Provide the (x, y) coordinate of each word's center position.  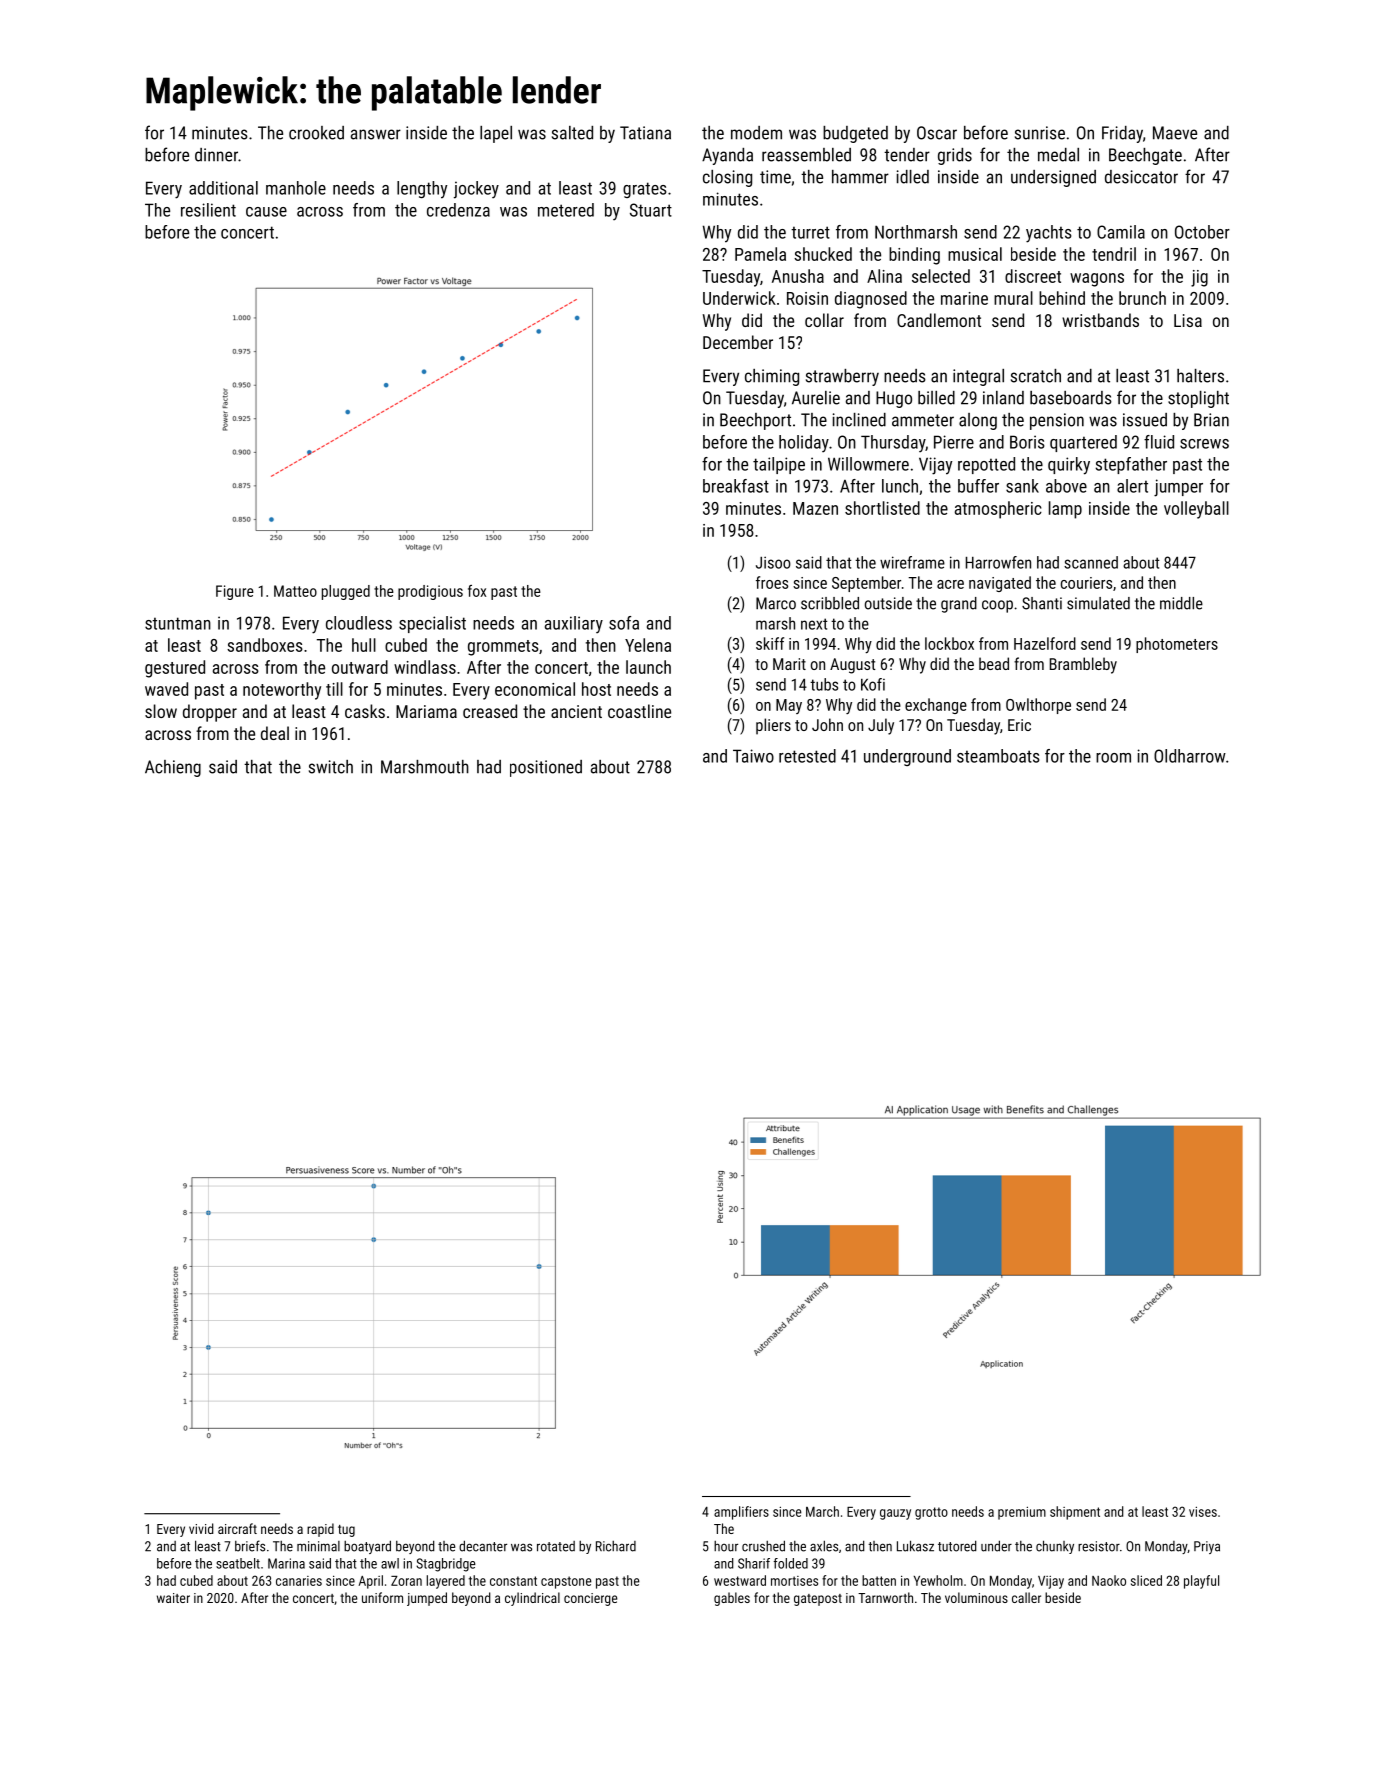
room (1113, 758)
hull (364, 645)
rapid (320, 1530)
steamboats (998, 756)
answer (376, 134)
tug (346, 1531)
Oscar (937, 133)
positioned (546, 768)
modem (756, 133)
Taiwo (753, 756)
